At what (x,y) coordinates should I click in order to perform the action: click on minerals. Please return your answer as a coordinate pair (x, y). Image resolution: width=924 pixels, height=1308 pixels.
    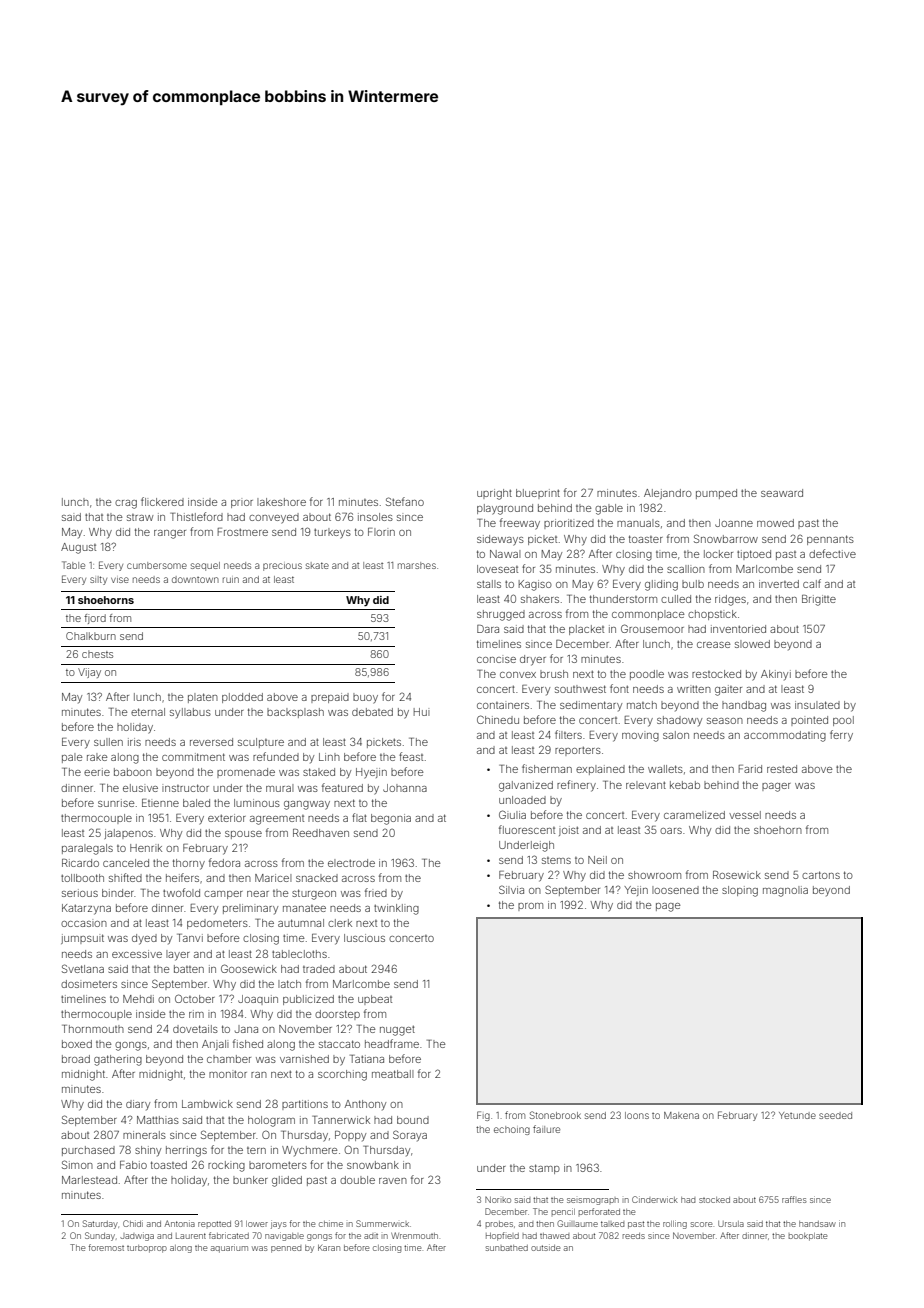
    Looking at the image, I should click on (144, 1135).
